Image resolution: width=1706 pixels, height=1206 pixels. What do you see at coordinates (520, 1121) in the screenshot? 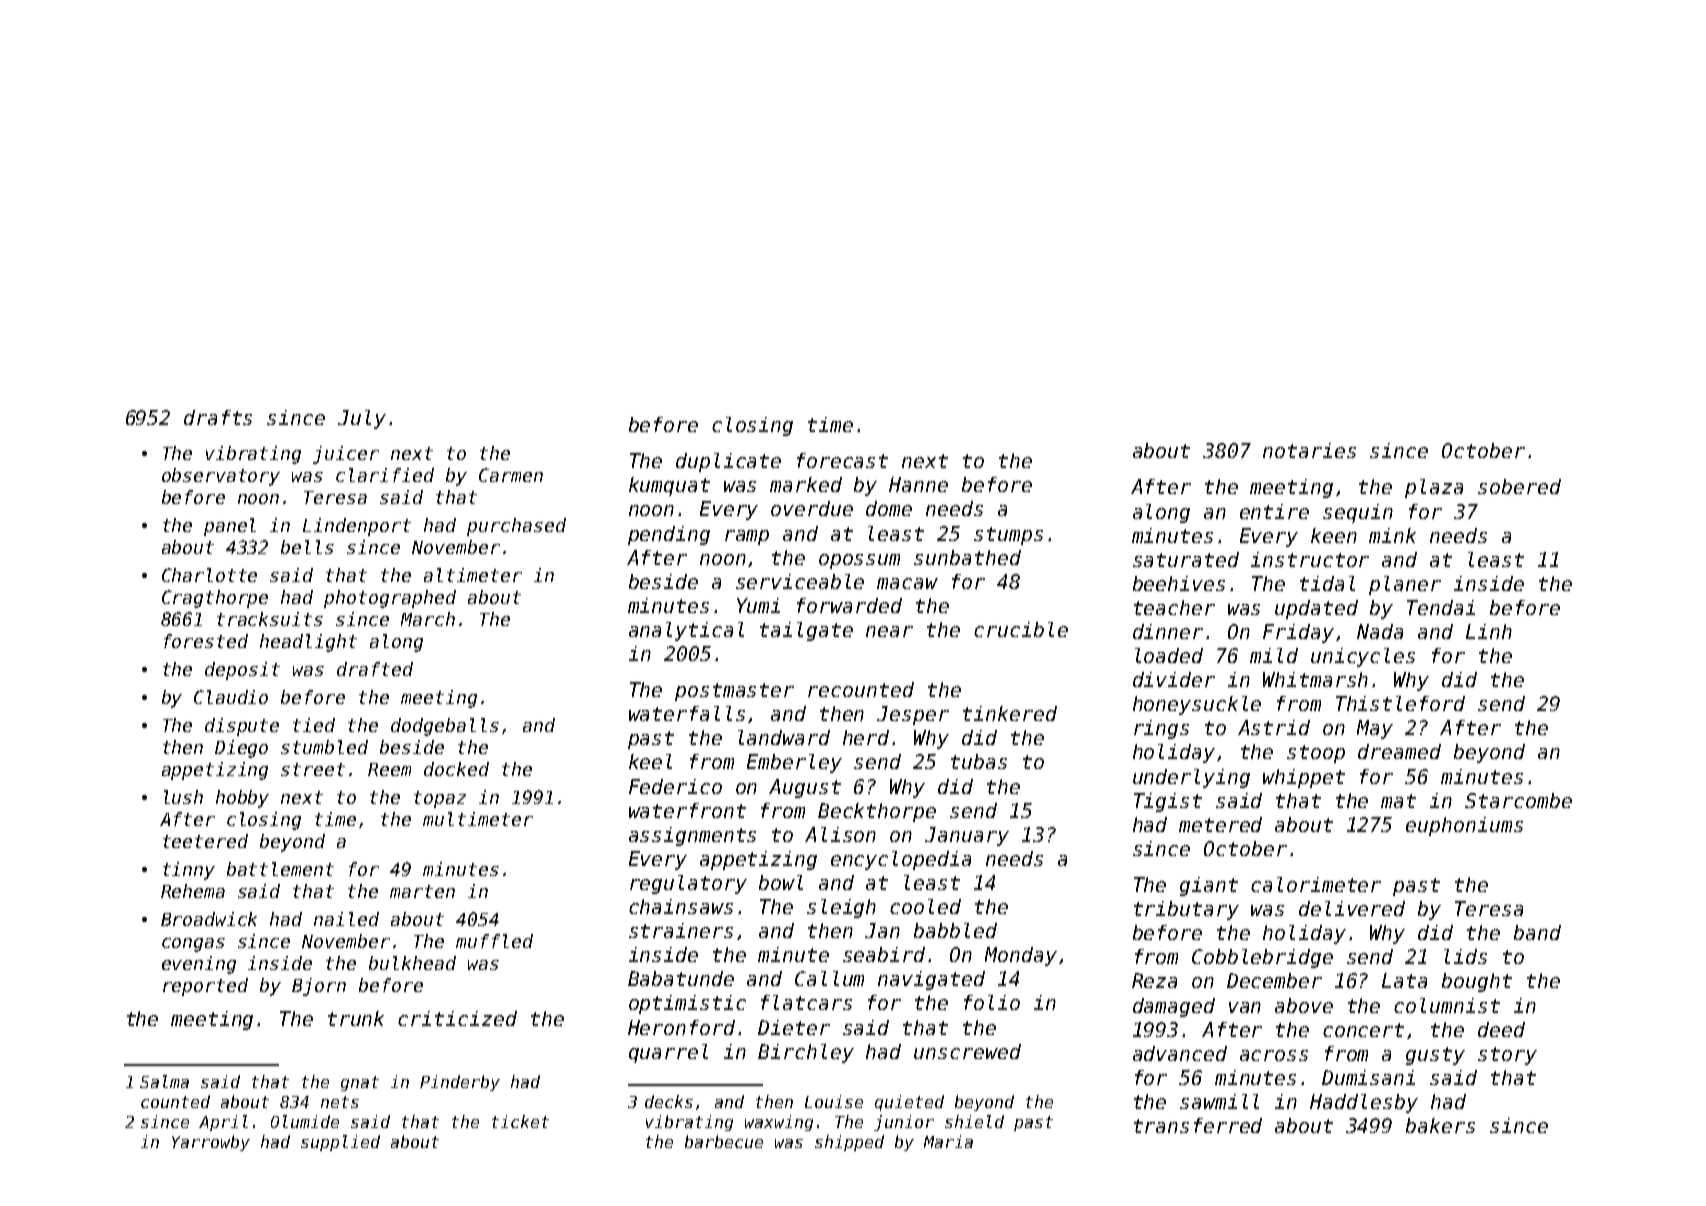
I see `ticket` at bounding box center [520, 1121].
